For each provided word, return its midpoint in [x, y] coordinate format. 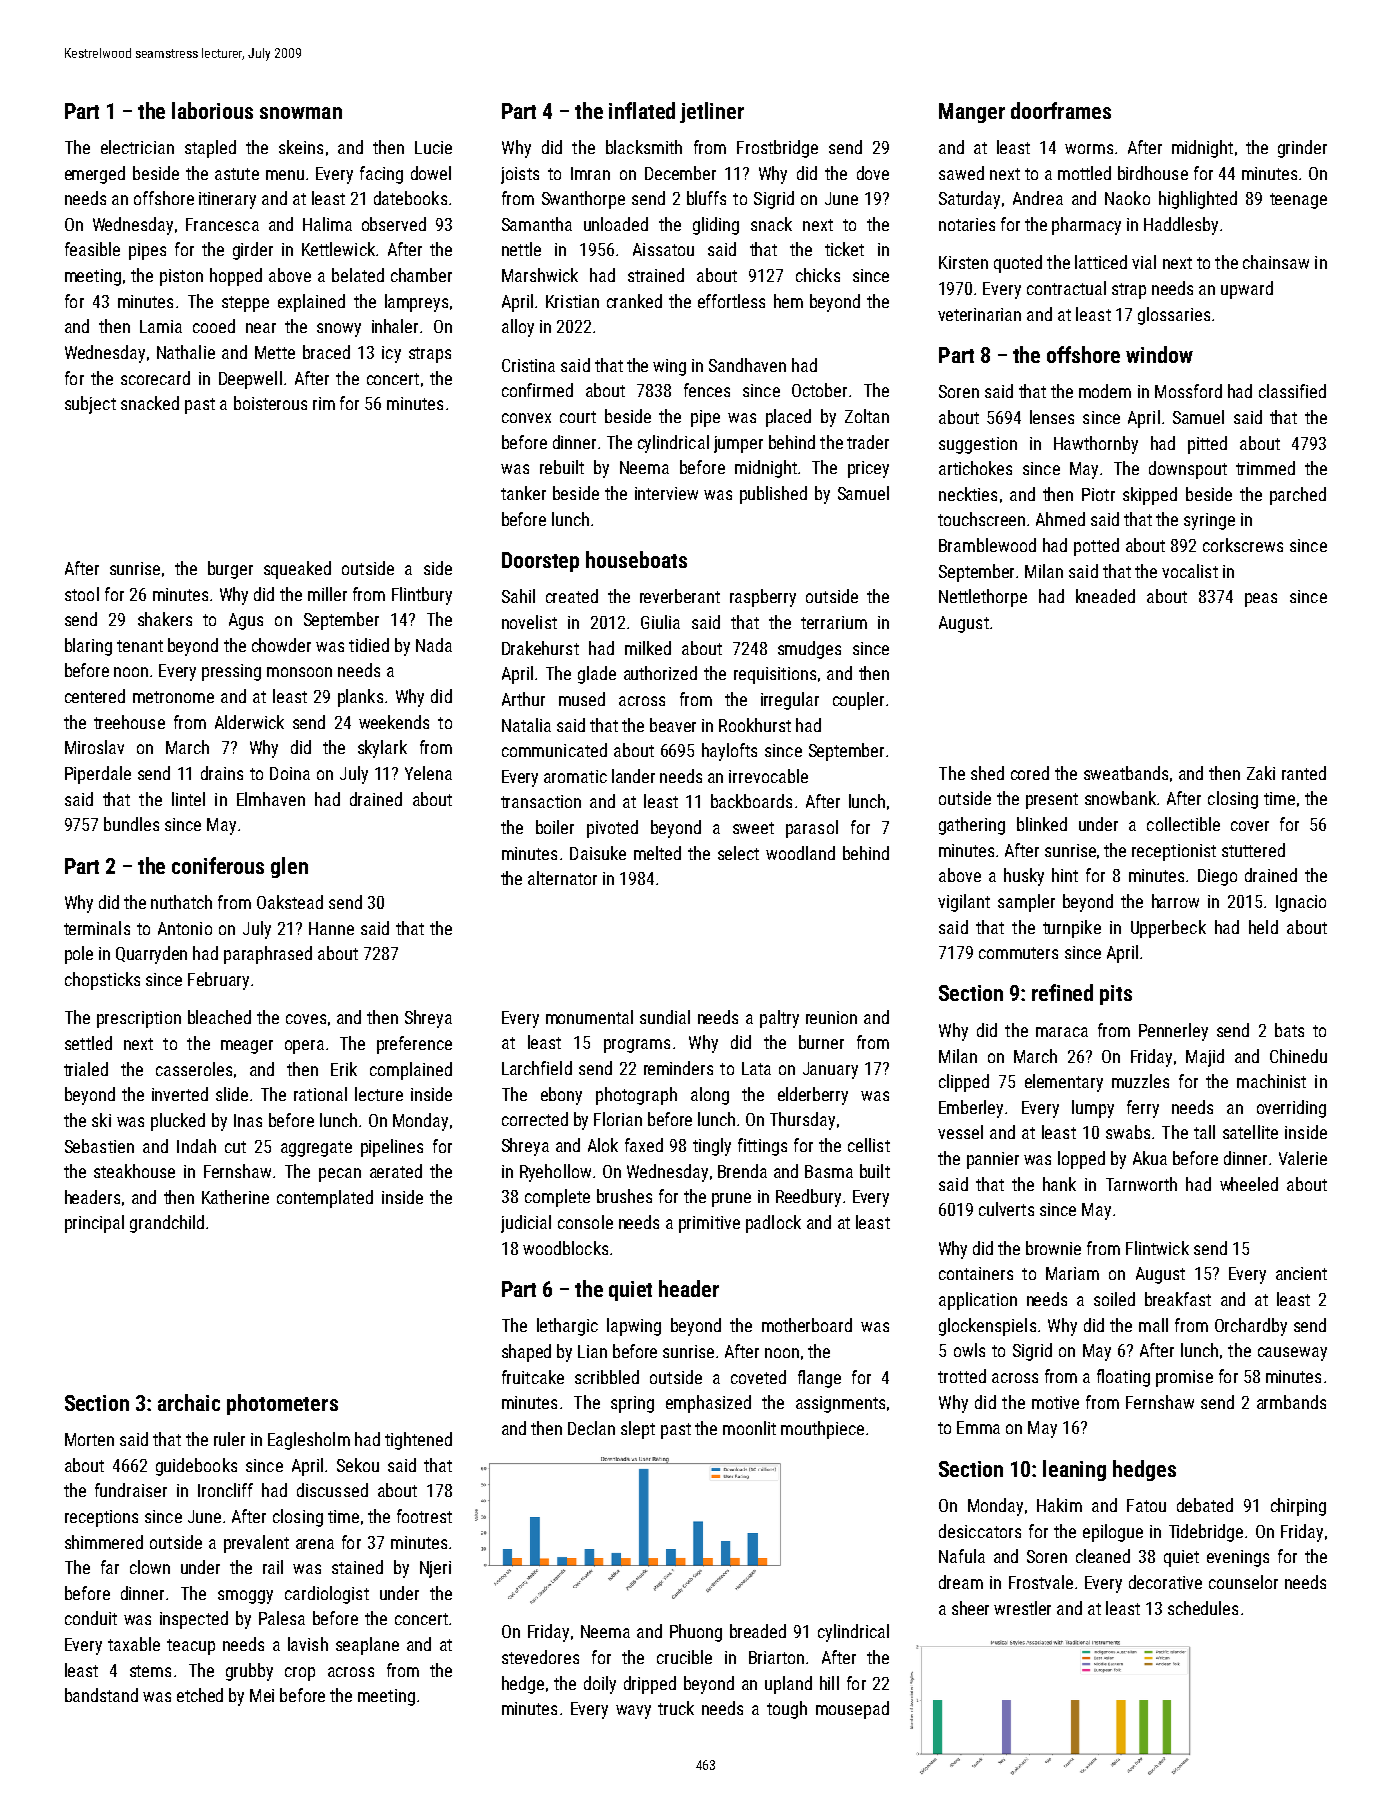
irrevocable [768, 776]
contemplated [325, 1199]
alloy [518, 328]
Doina [290, 773]
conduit [91, 1618]
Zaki [1261, 773]
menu [285, 175]
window [1159, 354]
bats [1289, 1030]
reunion [831, 1017]
